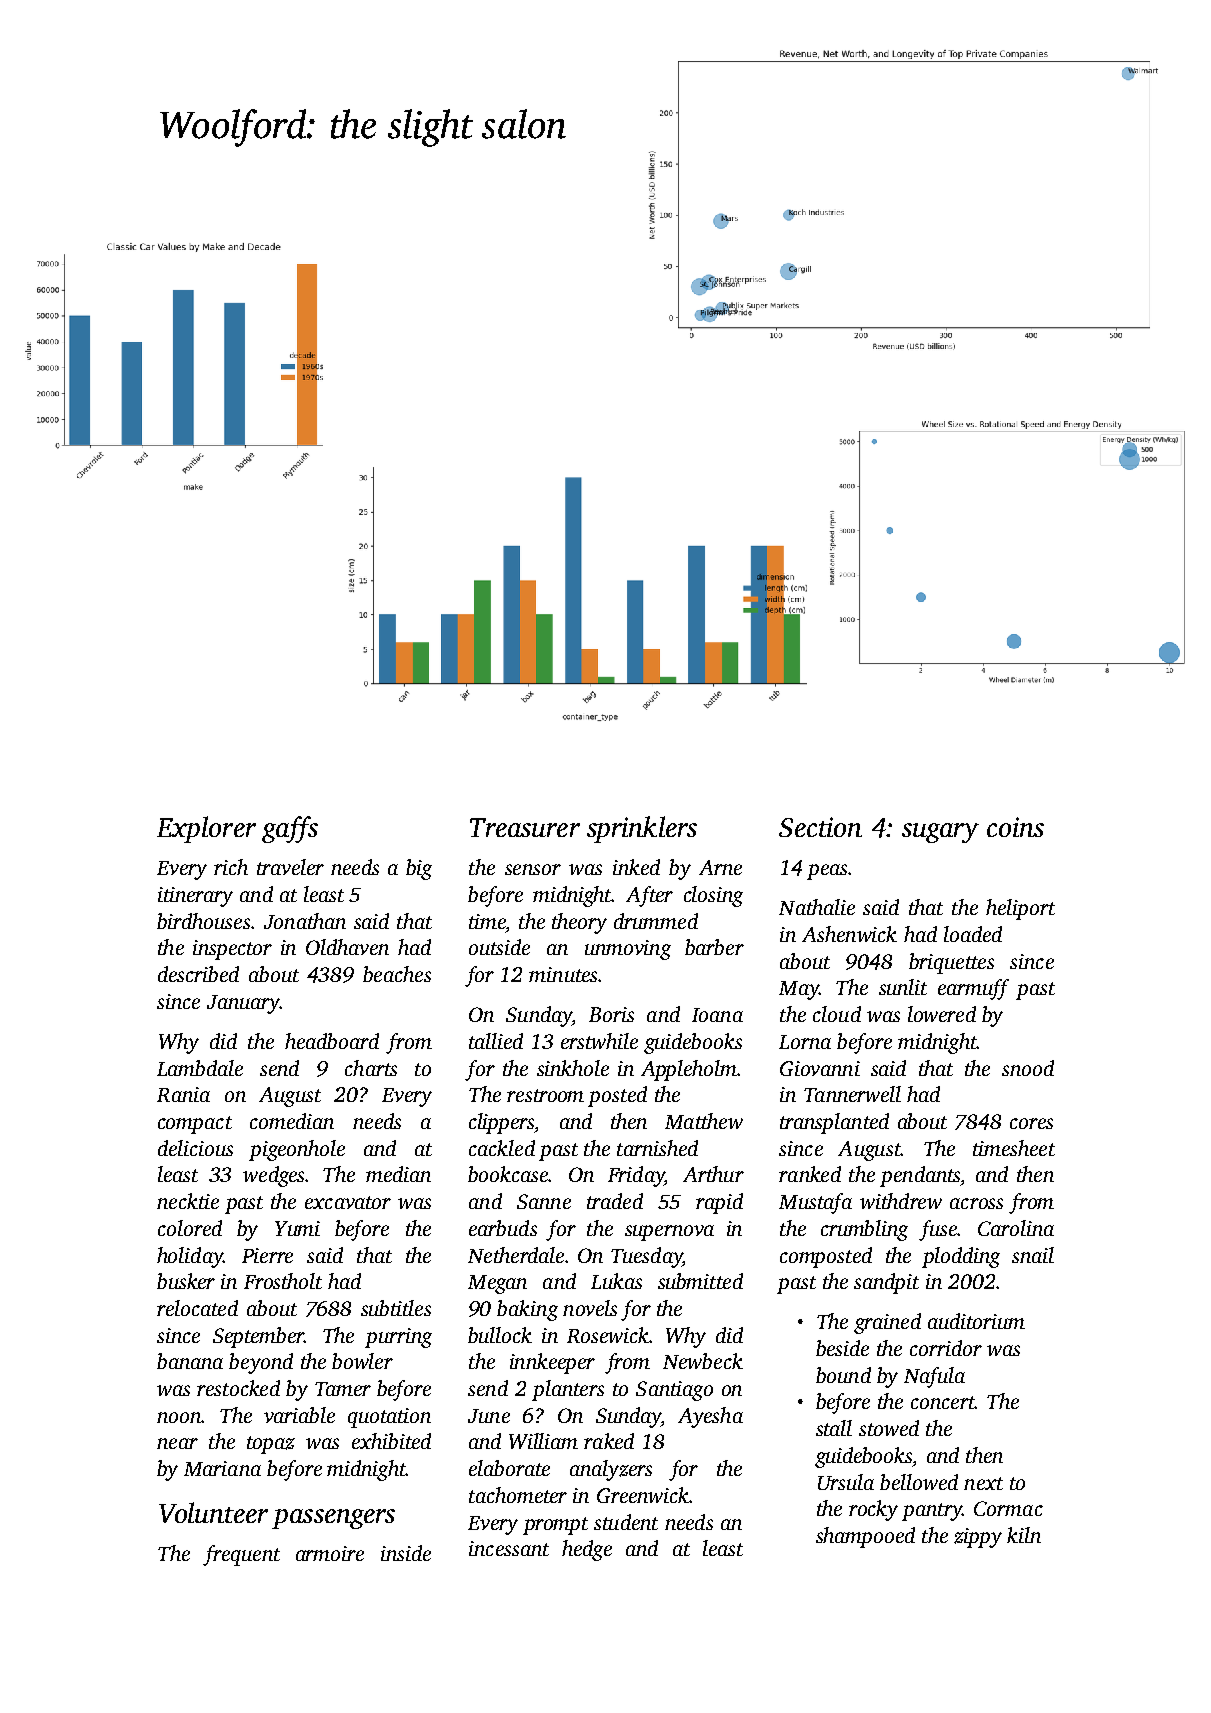 The width and height of the screenshot is (1211, 1713). Describe the element at coordinates (195, 1148) in the screenshot. I see `delicious` at that location.
